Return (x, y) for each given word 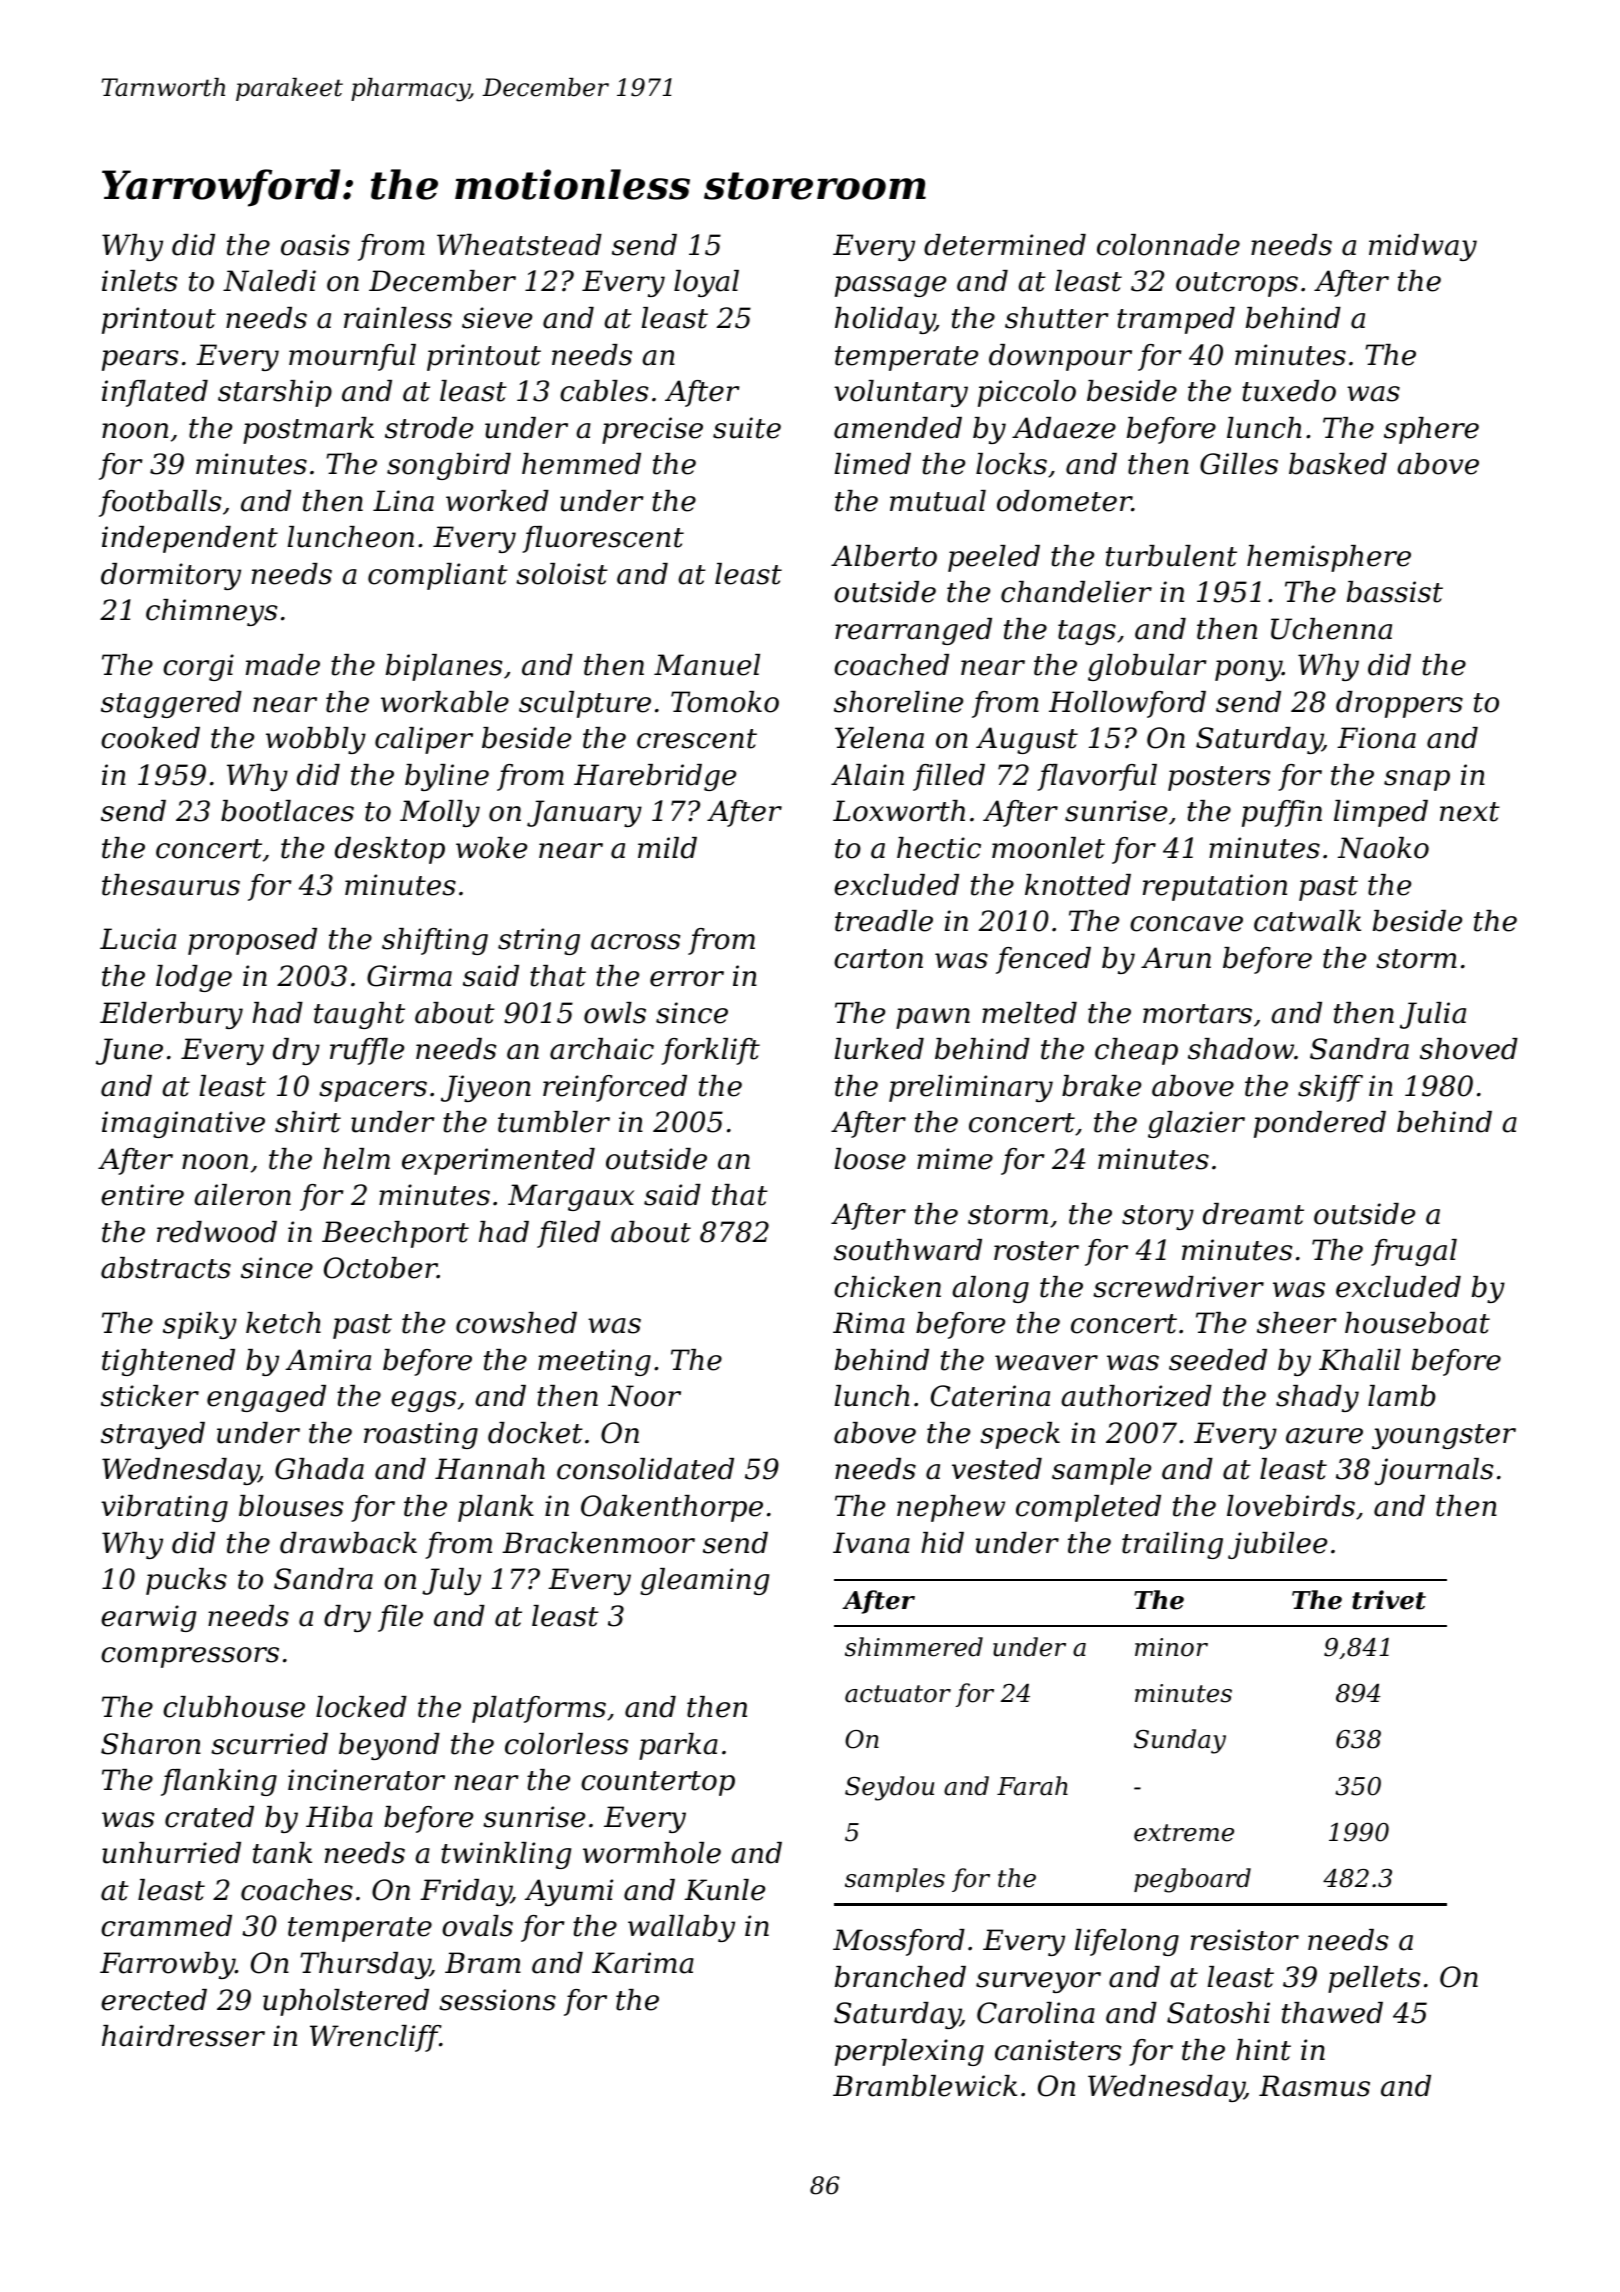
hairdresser (183, 2036)
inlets (139, 281)
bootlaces (287, 811)
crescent (697, 739)
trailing (1172, 1545)
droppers (1399, 704)
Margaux (571, 1197)
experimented (498, 1161)
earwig (148, 1618)
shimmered (914, 1647)
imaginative (183, 1124)
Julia (1433, 1015)
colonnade (1168, 245)
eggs (423, 1401)
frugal (1414, 1252)
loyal (706, 283)
